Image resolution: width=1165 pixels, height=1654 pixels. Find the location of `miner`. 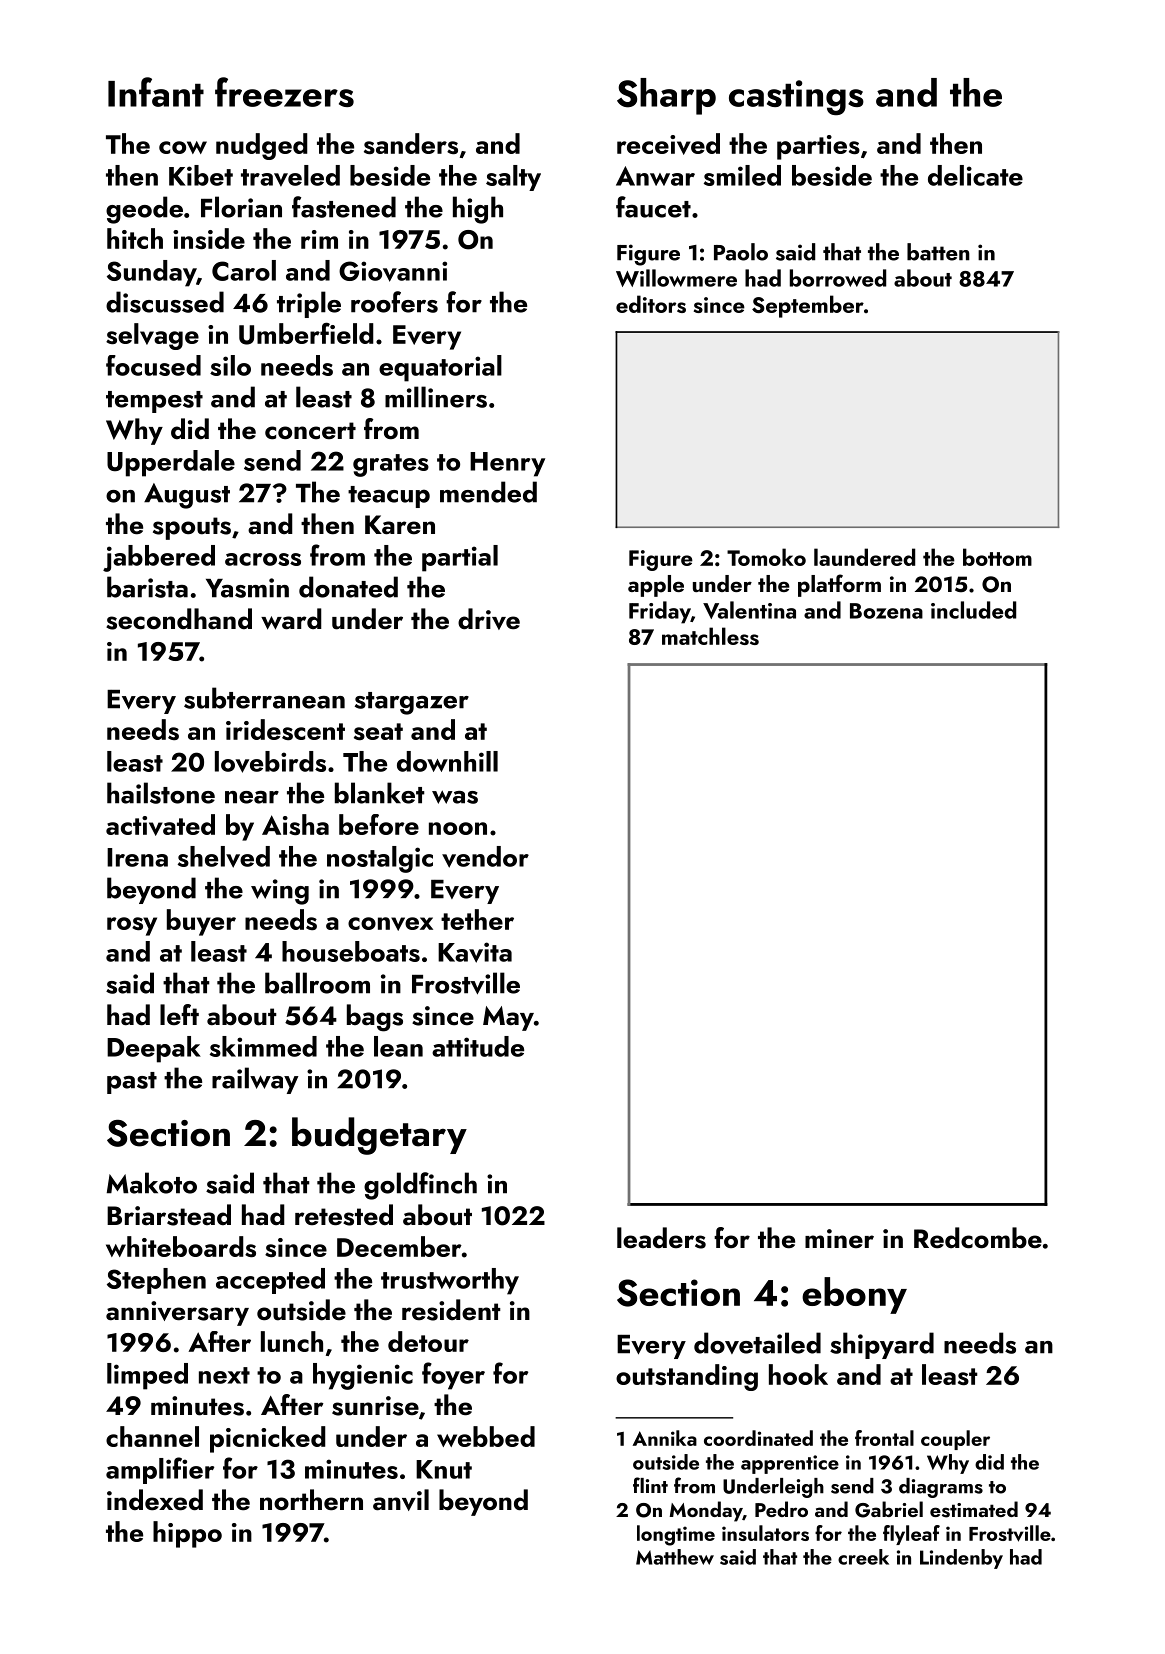

miner is located at coordinates (839, 1238).
